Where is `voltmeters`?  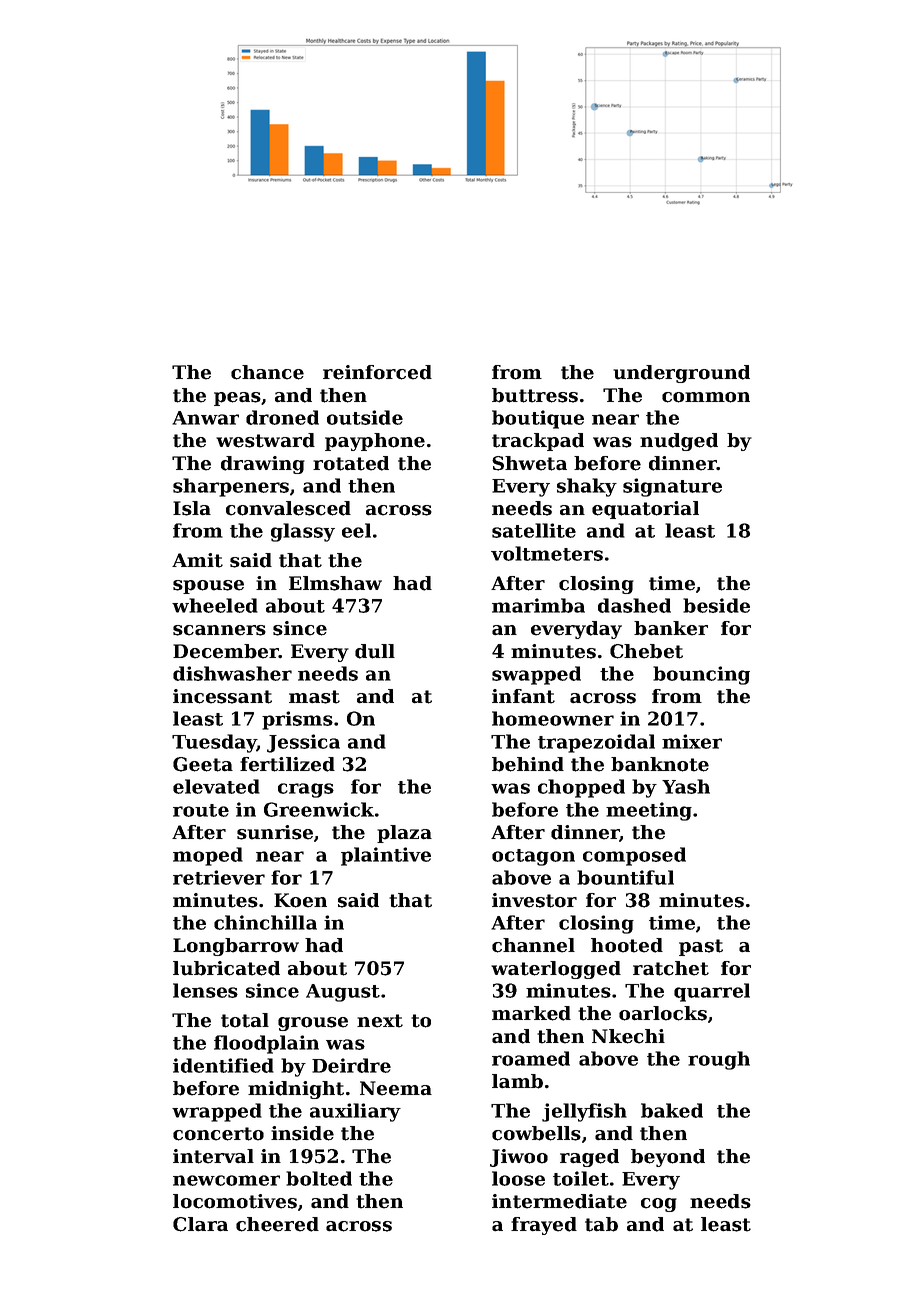 voltmeters is located at coordinates (547, 553).
